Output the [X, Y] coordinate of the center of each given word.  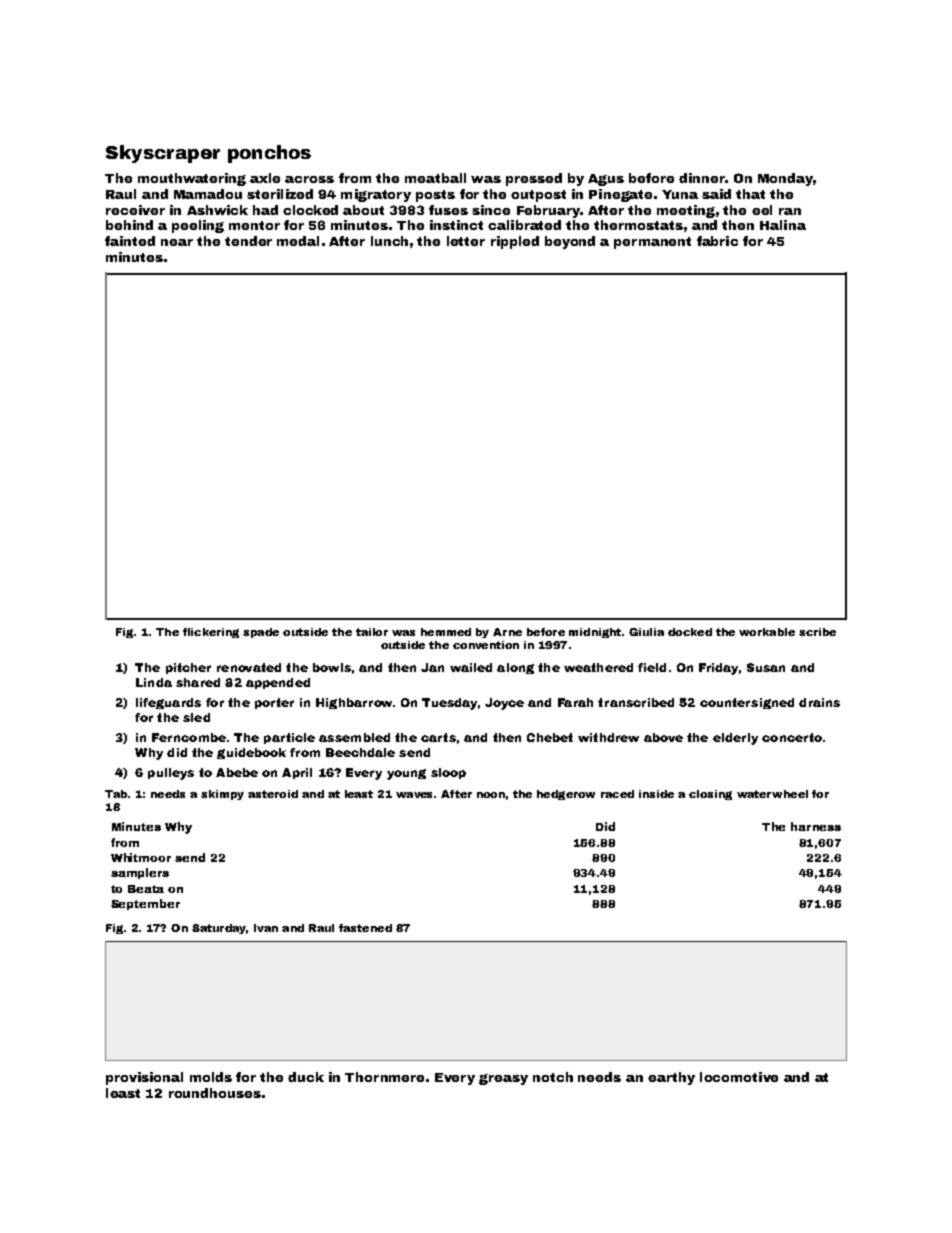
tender [248, 241]
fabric [717, 241]
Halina [783, 225]
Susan [766, 667]
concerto [792, 737]
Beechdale [360, 752]
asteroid [273, 794]
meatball [435, 178]
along [515, 668]
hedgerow [566, 795]
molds [211, 1077]
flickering [211, 633]
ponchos [269, 154]
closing [710, 795]
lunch [389, 241]
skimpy [222, 795]
